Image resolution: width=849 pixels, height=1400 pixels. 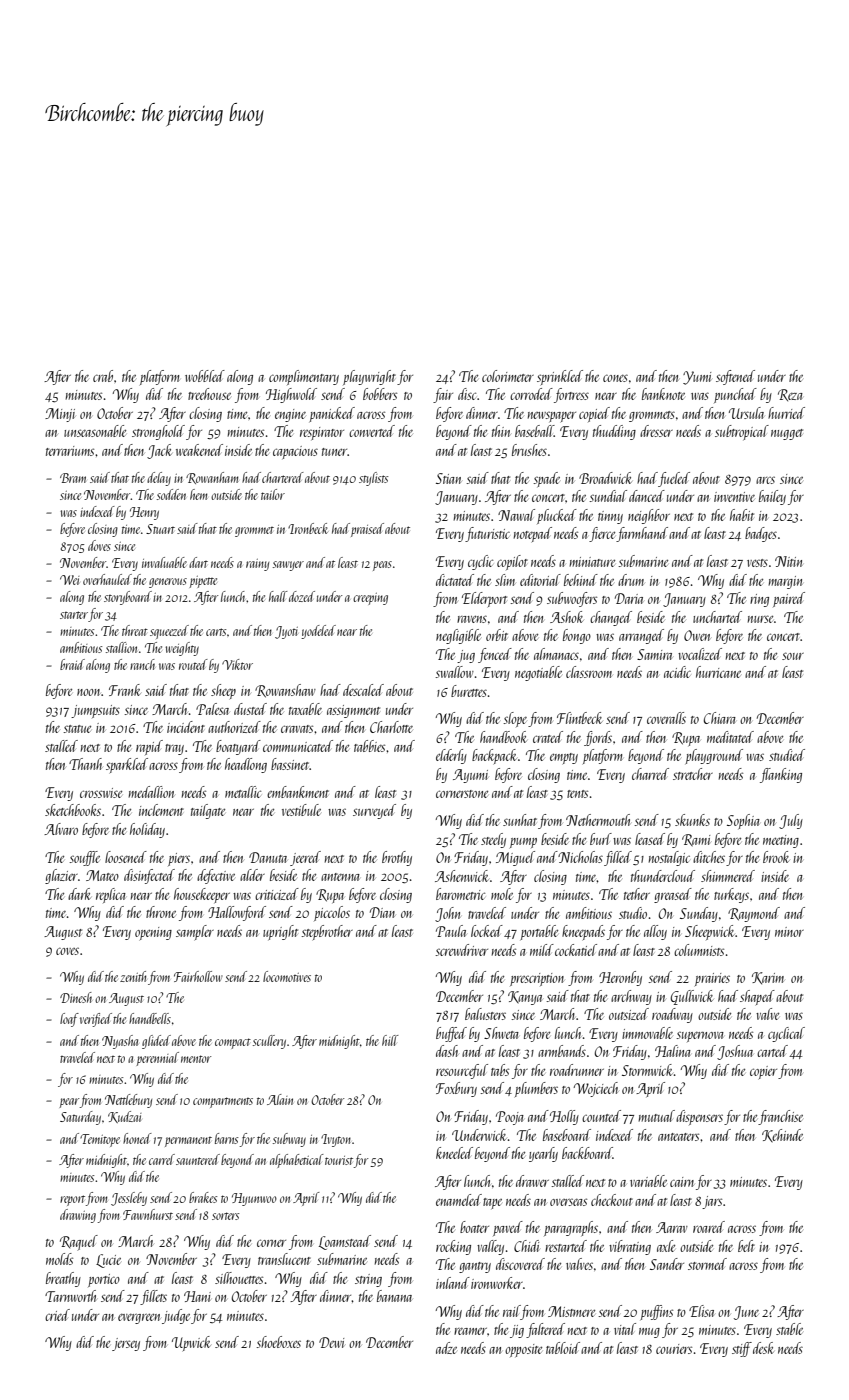 What do you see at coordinates (286, 632) in the document?
I see `Jyoti` at bounding box center [286, 632].
